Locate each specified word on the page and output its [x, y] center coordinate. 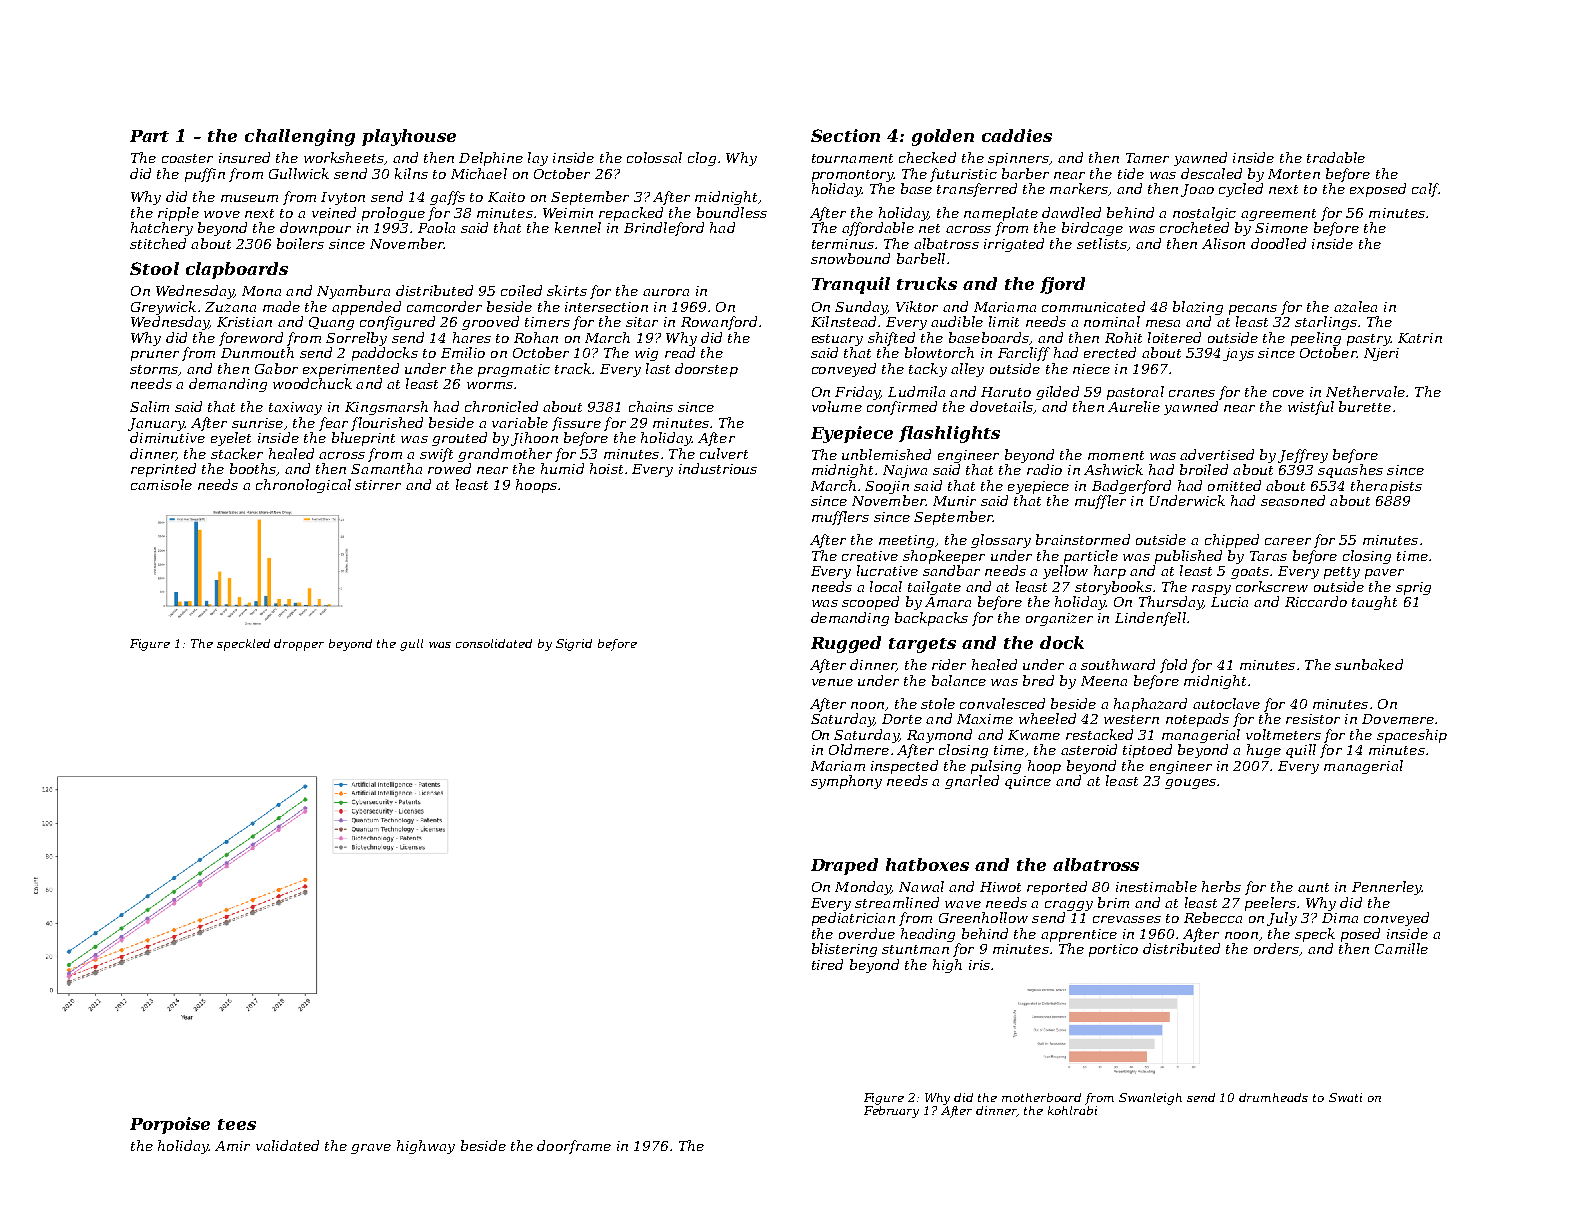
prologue [393, 214]
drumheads [1273, 1097]
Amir [232, 1146]
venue [832, 682]
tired [827, 964]
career [1288, 541]
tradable [1336, 157]
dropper [299, 645]
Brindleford [664, 229]
